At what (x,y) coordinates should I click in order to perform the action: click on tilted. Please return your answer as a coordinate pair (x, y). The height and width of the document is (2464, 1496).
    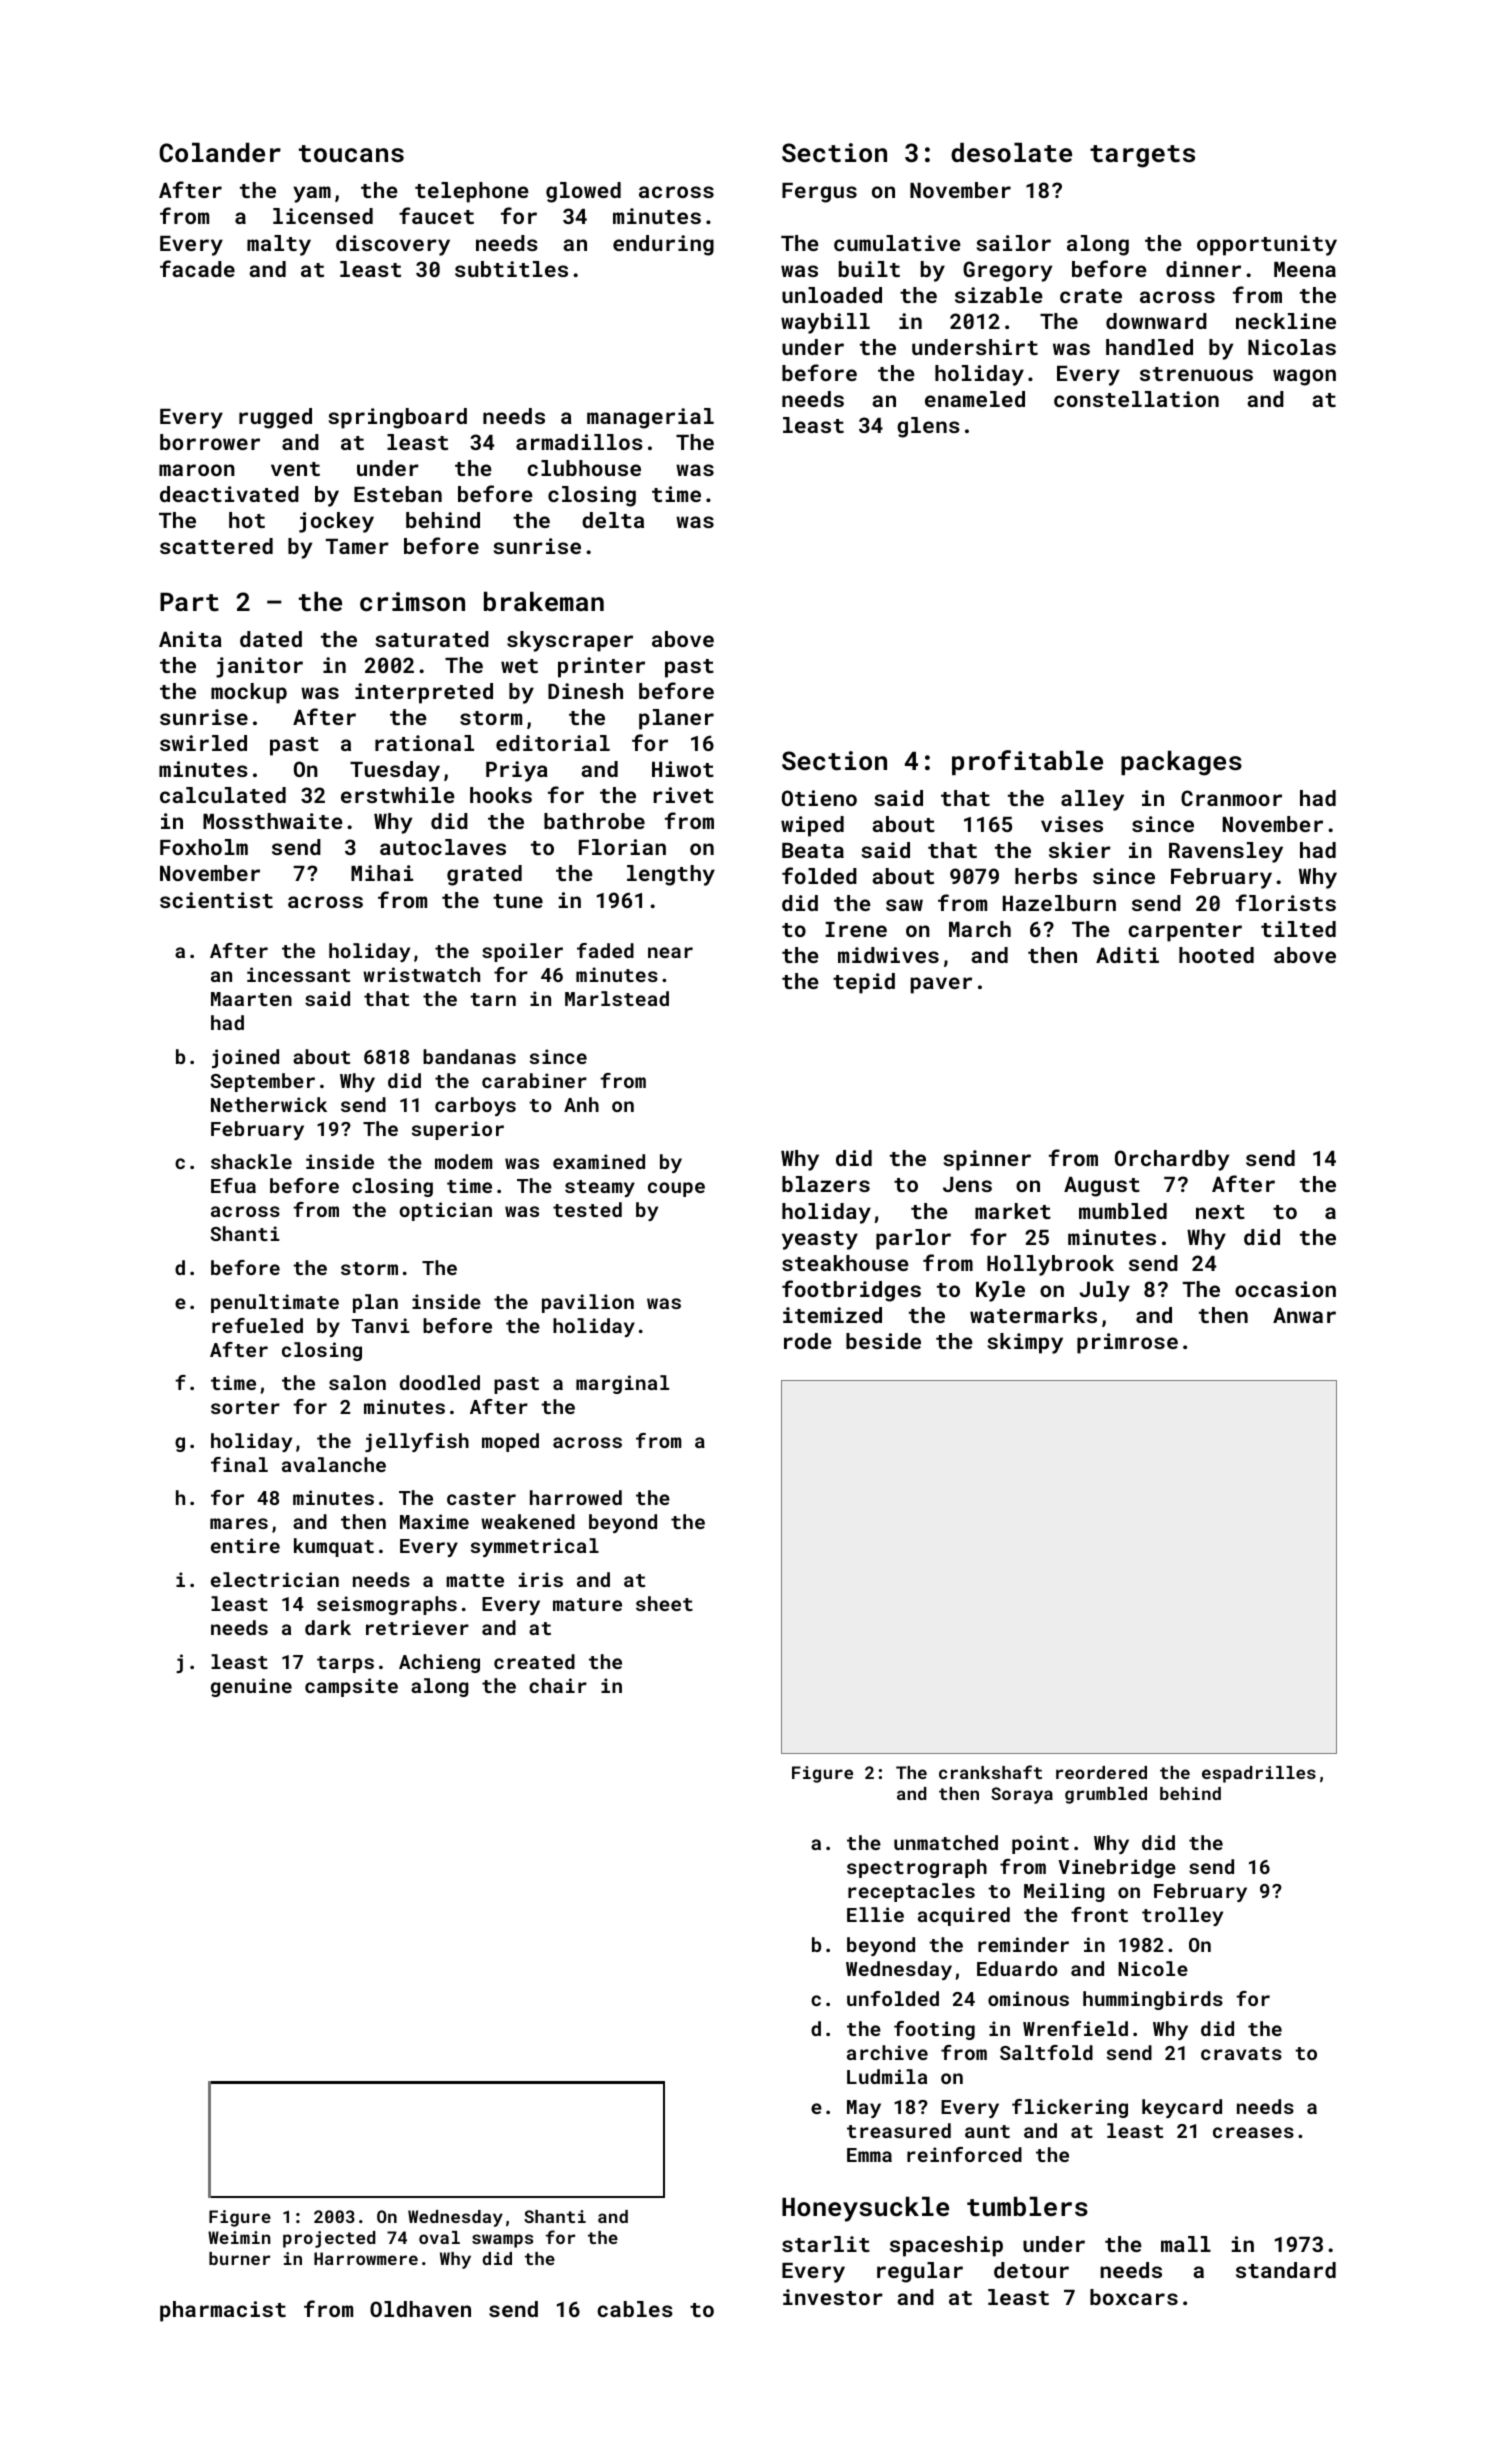
    Looking at the image, I should click on (1298, 929).
